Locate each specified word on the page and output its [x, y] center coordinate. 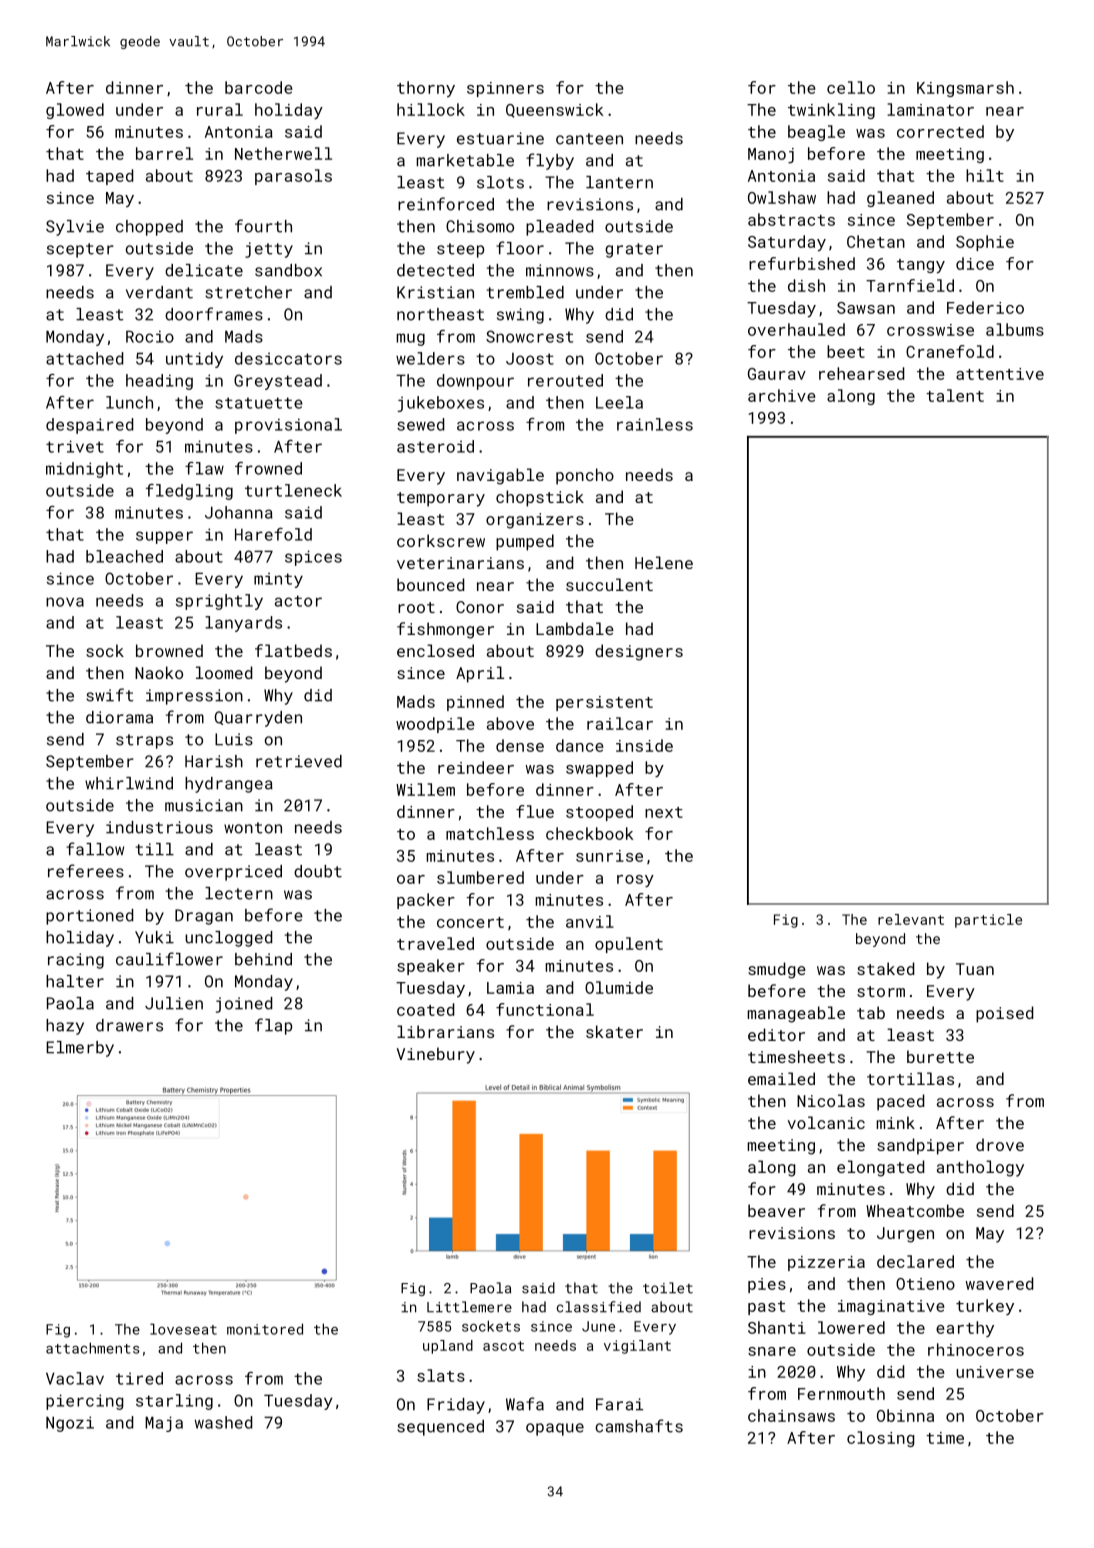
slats [441, 1375]
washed [223, 1422]
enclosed [435, 650]
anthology [980, 1168]
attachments [93, 1348]
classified [599, 1307]
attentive [1000, 374]
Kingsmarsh [965, 89]
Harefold [273, 534]
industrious [159, 827]
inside [644, 745]
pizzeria [826, 1263]
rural [220, 109]
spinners [505, 89]
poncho [585, 476]
